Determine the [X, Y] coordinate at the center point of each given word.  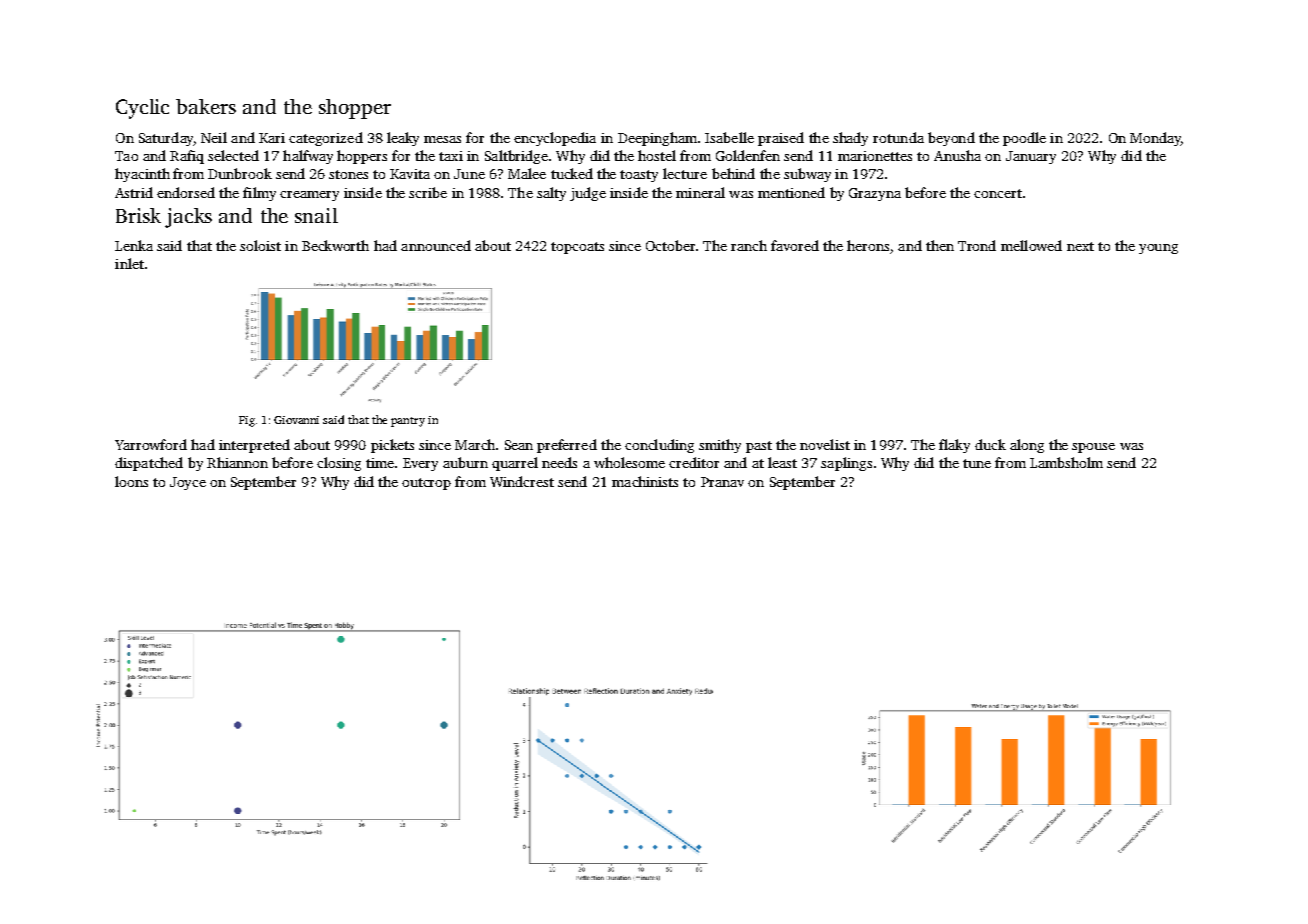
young [1158, 249]
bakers [206, 106]
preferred [567, 446]
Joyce [188, 483]
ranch [749, 245]
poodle [1024, 139]
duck [990, 444]
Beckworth [335, 245]
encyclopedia [555, 139]
